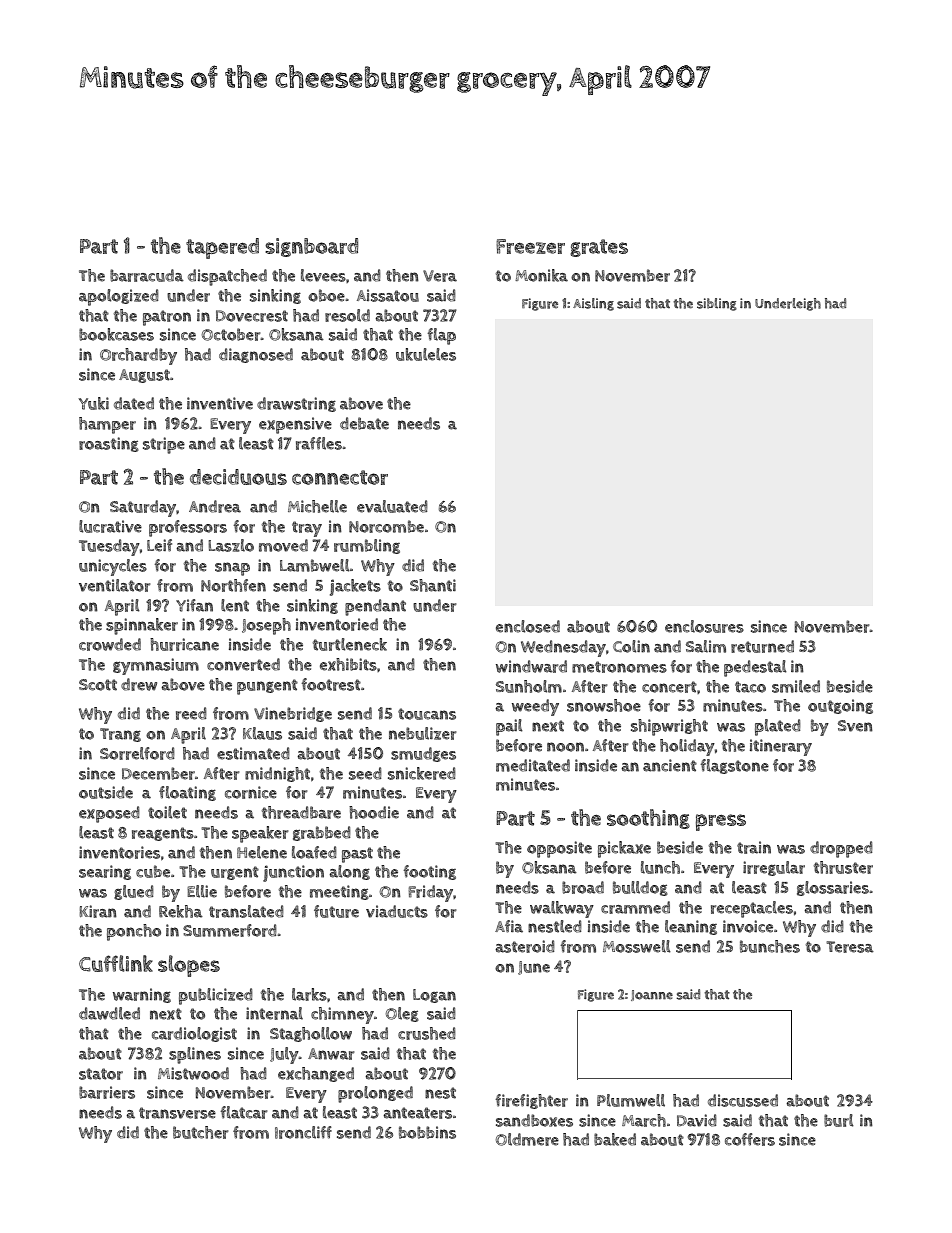  I want to click on Teresa, so click(850, 947).
